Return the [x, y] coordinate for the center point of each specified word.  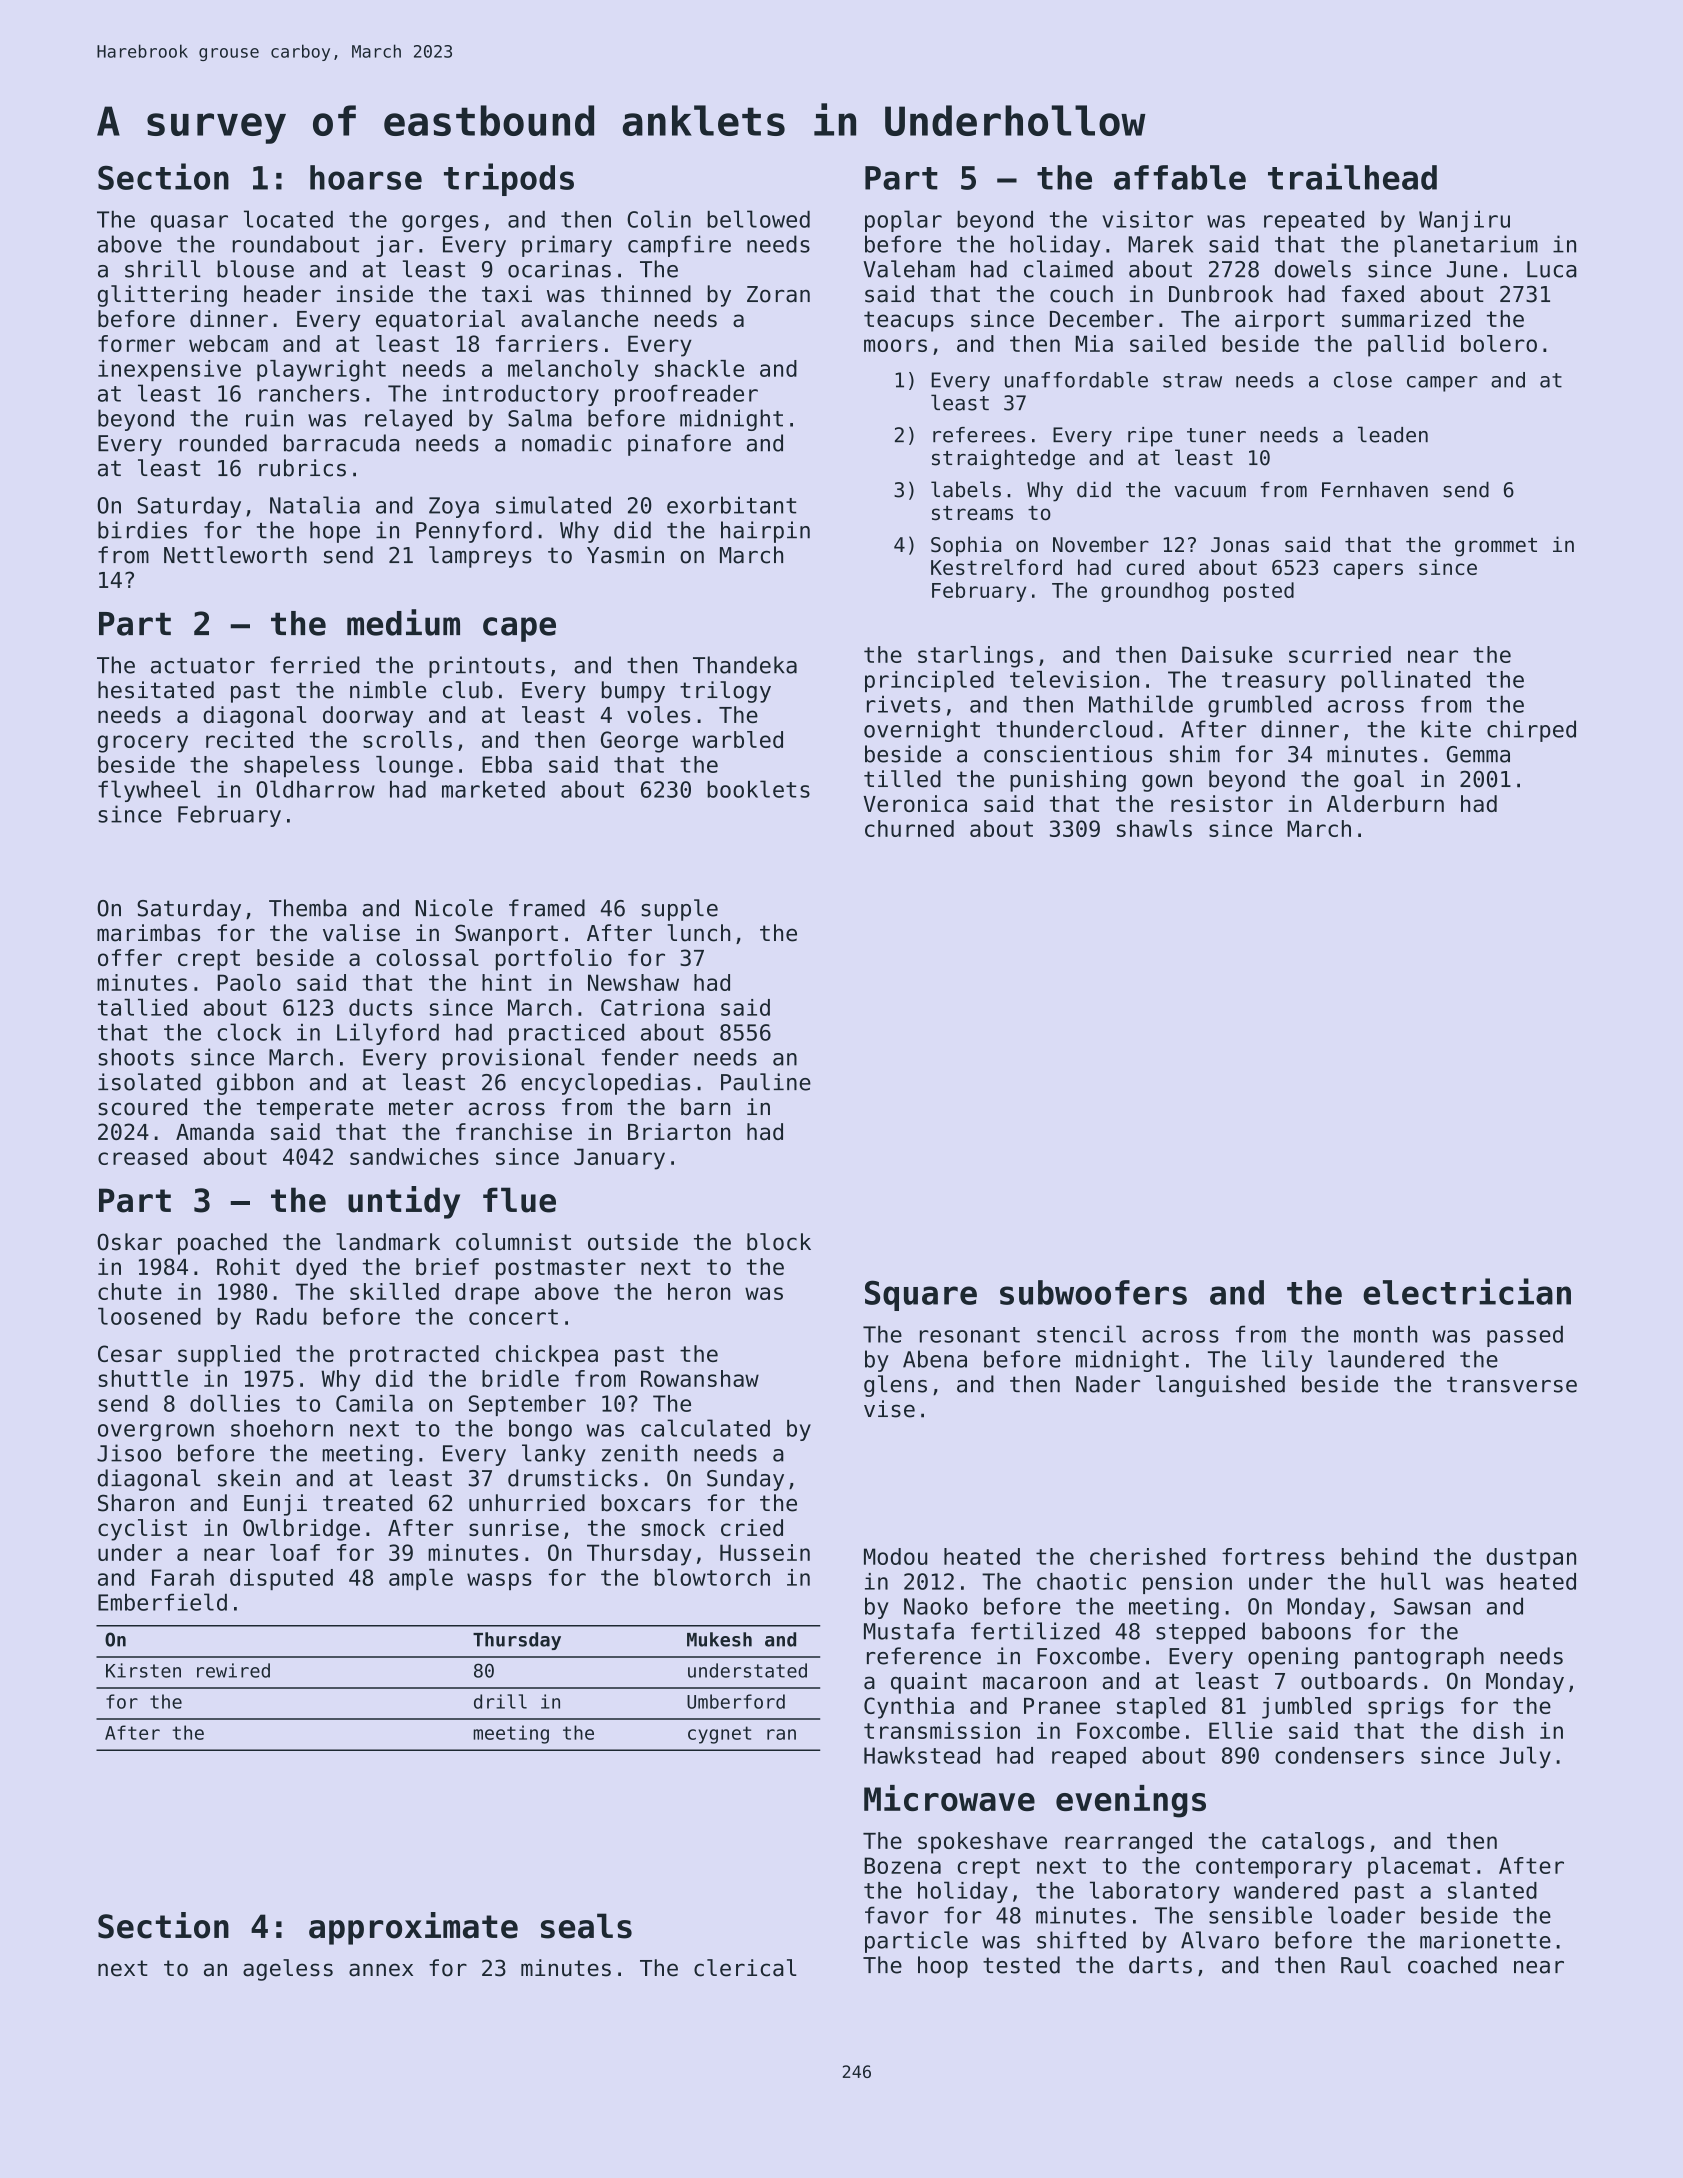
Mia [1094, 343]
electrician [1467, 1291]
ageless [288, 1970]
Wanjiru [1464, 221]
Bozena [902, 1865]
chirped [1531, 731]
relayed [408, 420]
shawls [1154, 828]
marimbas [148, 933]
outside [633, 1242]
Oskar [129, 1242]
